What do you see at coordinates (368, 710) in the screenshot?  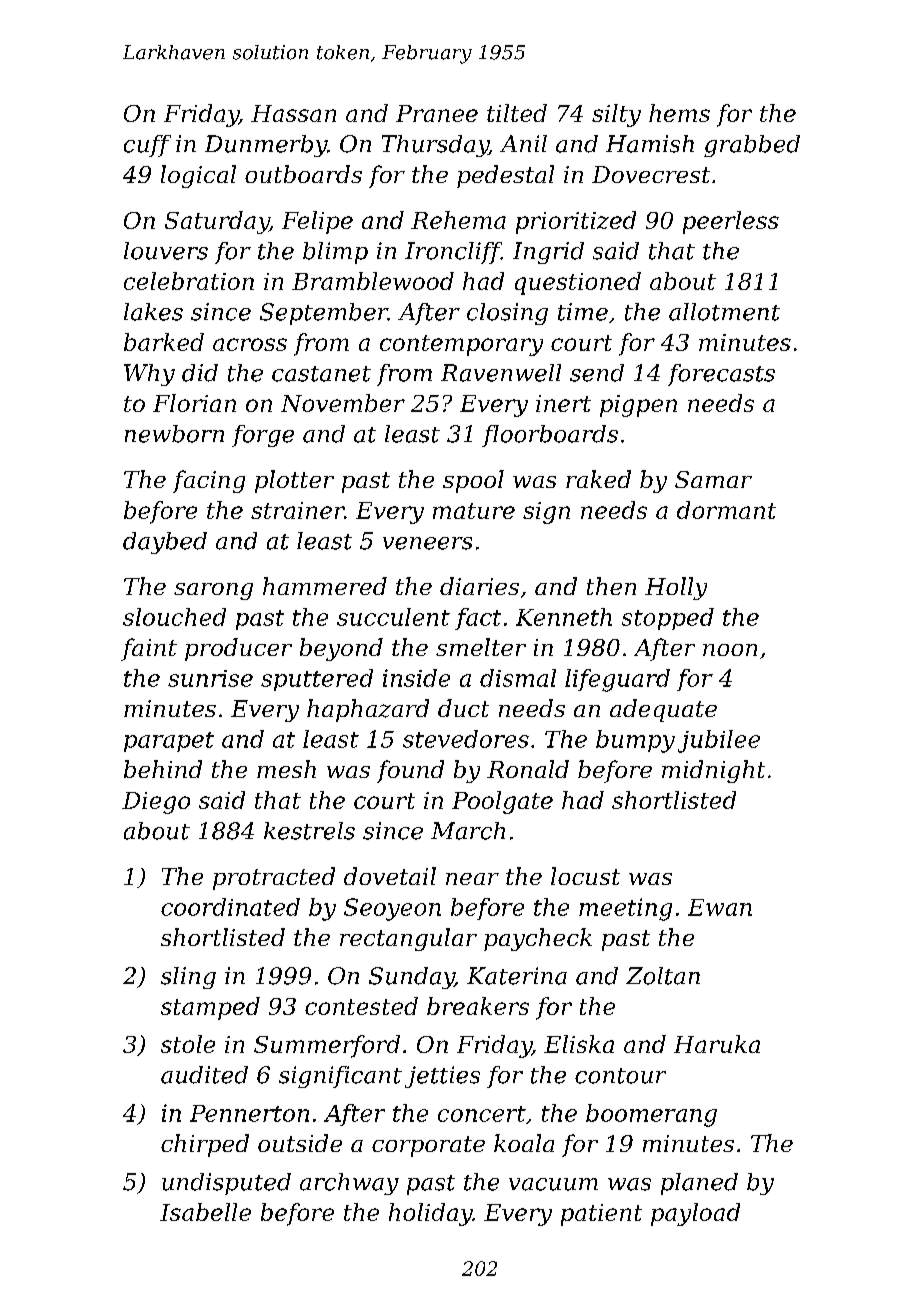 I see `haphazard` at bounding box center [368, 710].
